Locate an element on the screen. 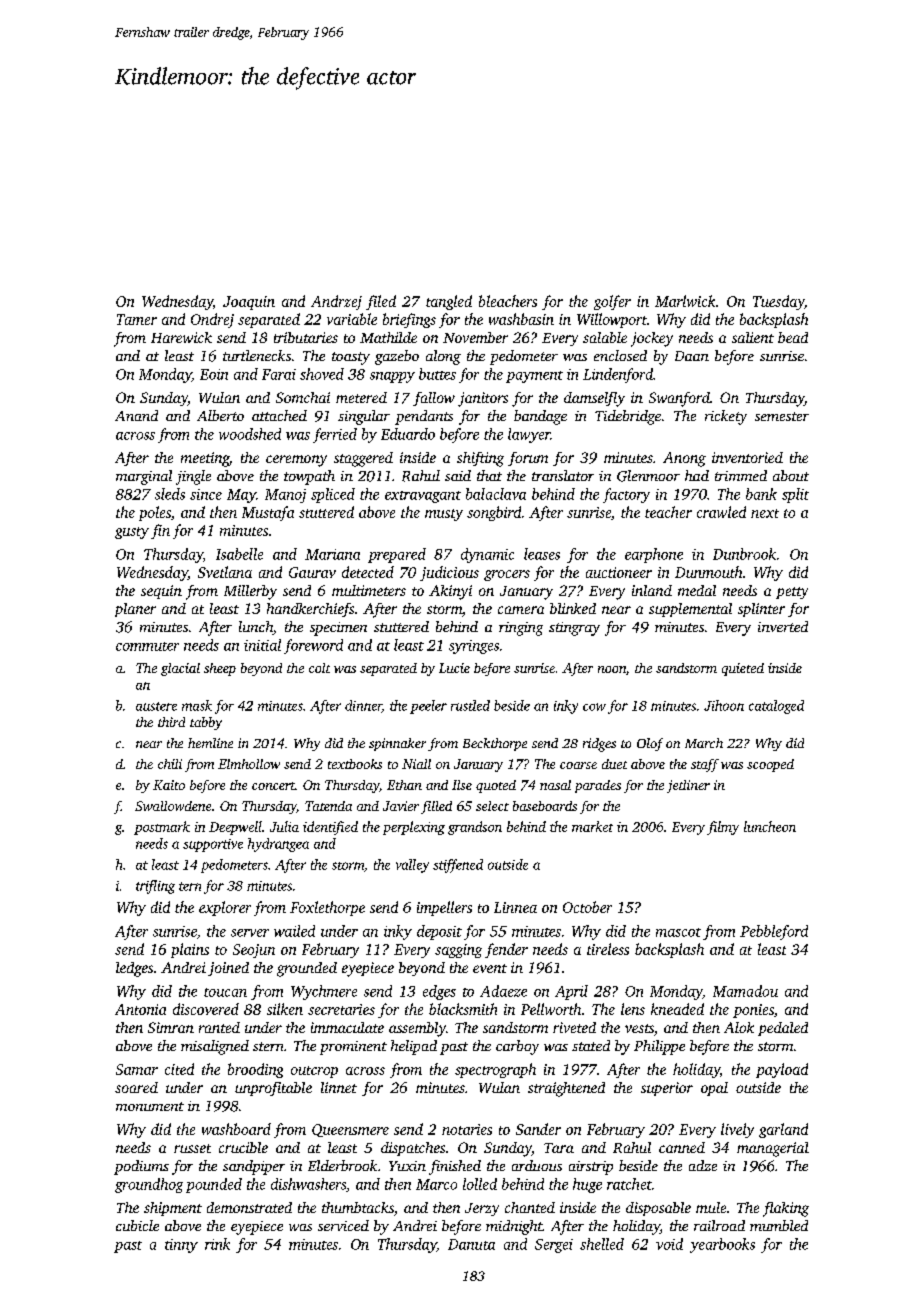 The width and height of the screenshot is (924, 1311). Marlwick is located at coordinates (685, 301).
